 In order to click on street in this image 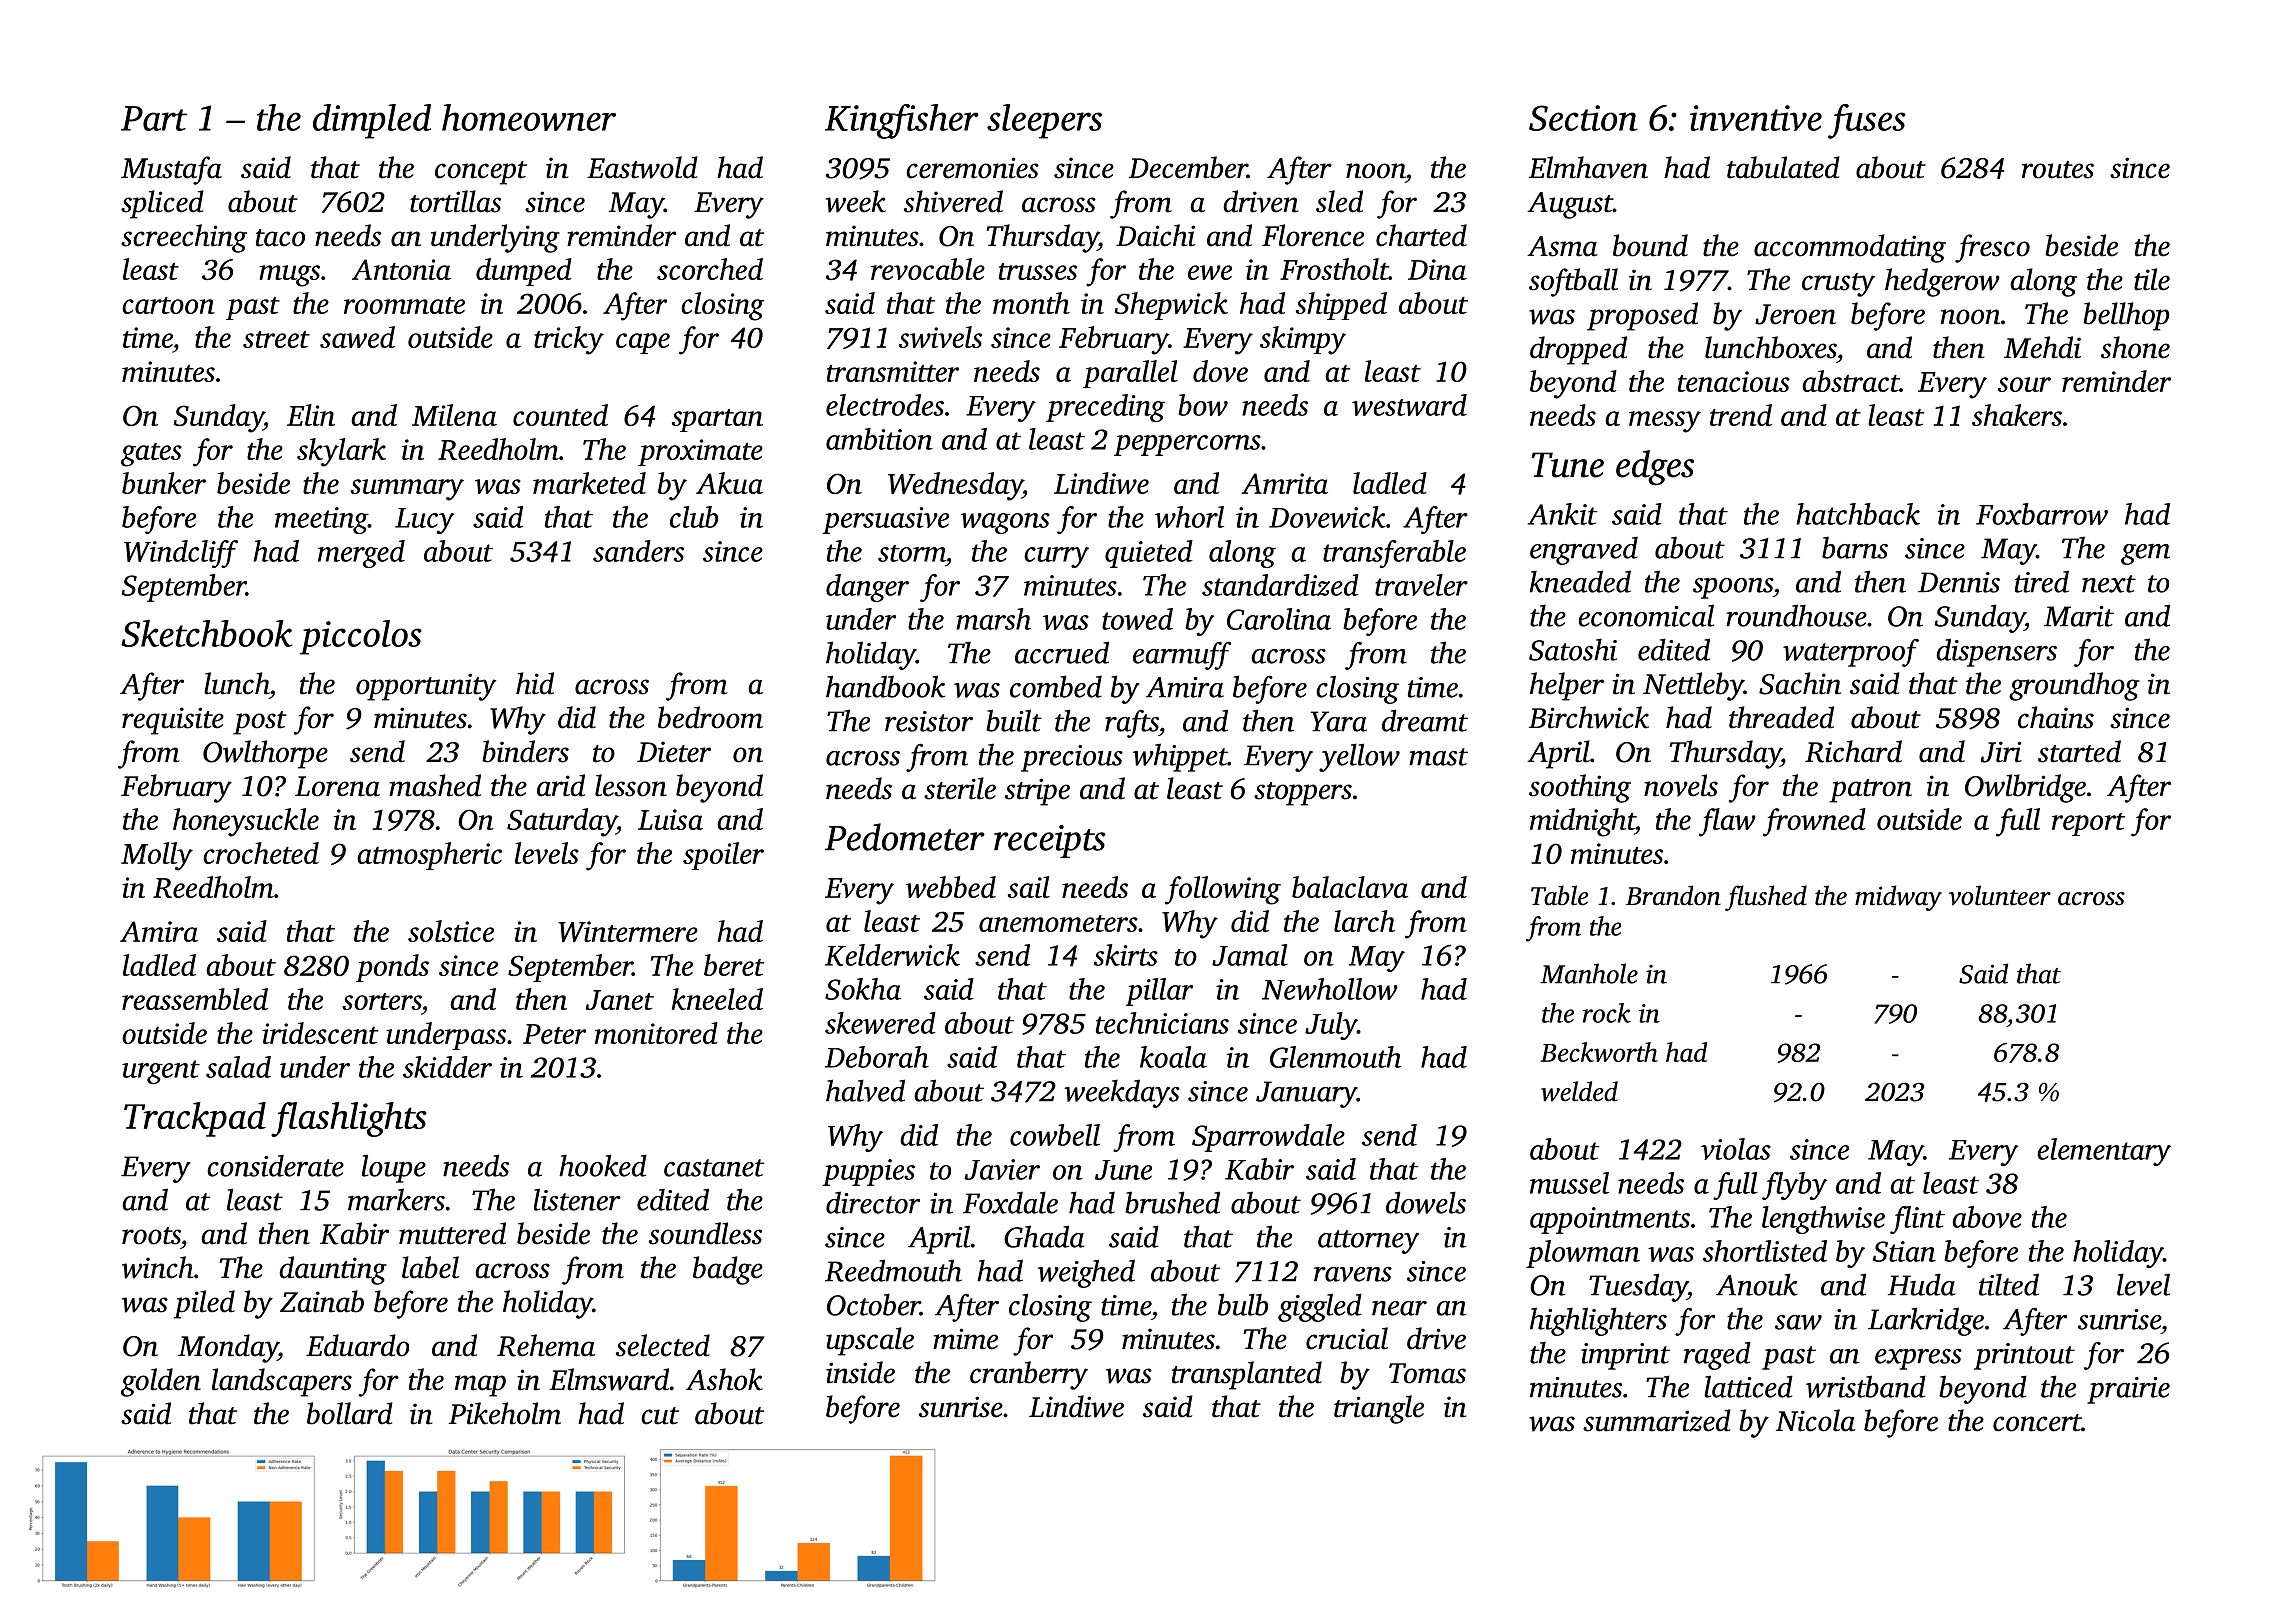, I will do `click(276, 339)`.
